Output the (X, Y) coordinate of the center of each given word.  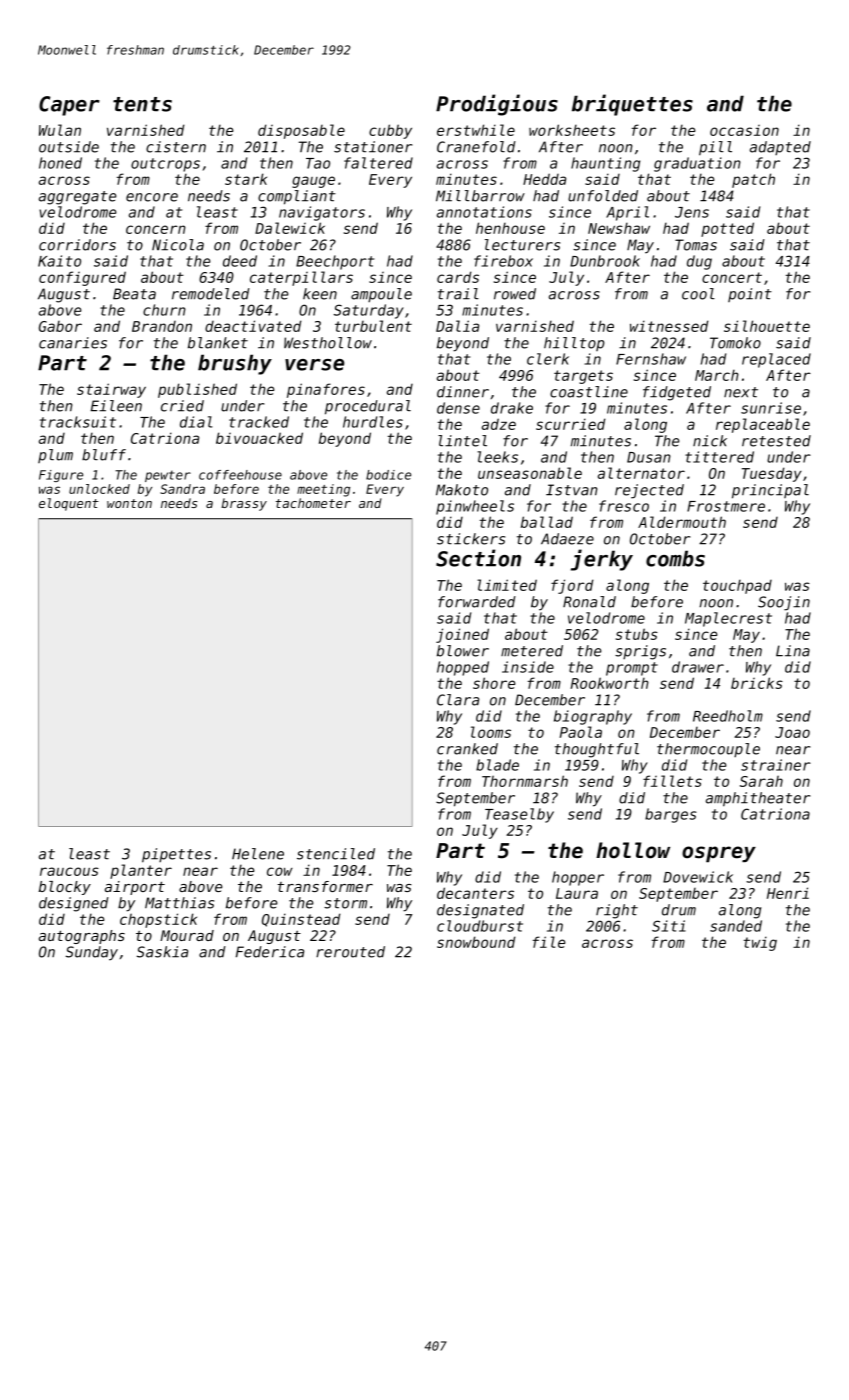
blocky (65, 888)
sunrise (771, 408)
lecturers (522, 245)
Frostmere (726, 506)
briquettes (632, 105)
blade (497, 765)
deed (240, 261)
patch (753, 180)
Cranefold (476, 147)
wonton (129, 503)
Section (478, 558)
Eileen (116, 406)
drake (512, 408)
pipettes (176, 855)
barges (671, 815)
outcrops (165, 165)
